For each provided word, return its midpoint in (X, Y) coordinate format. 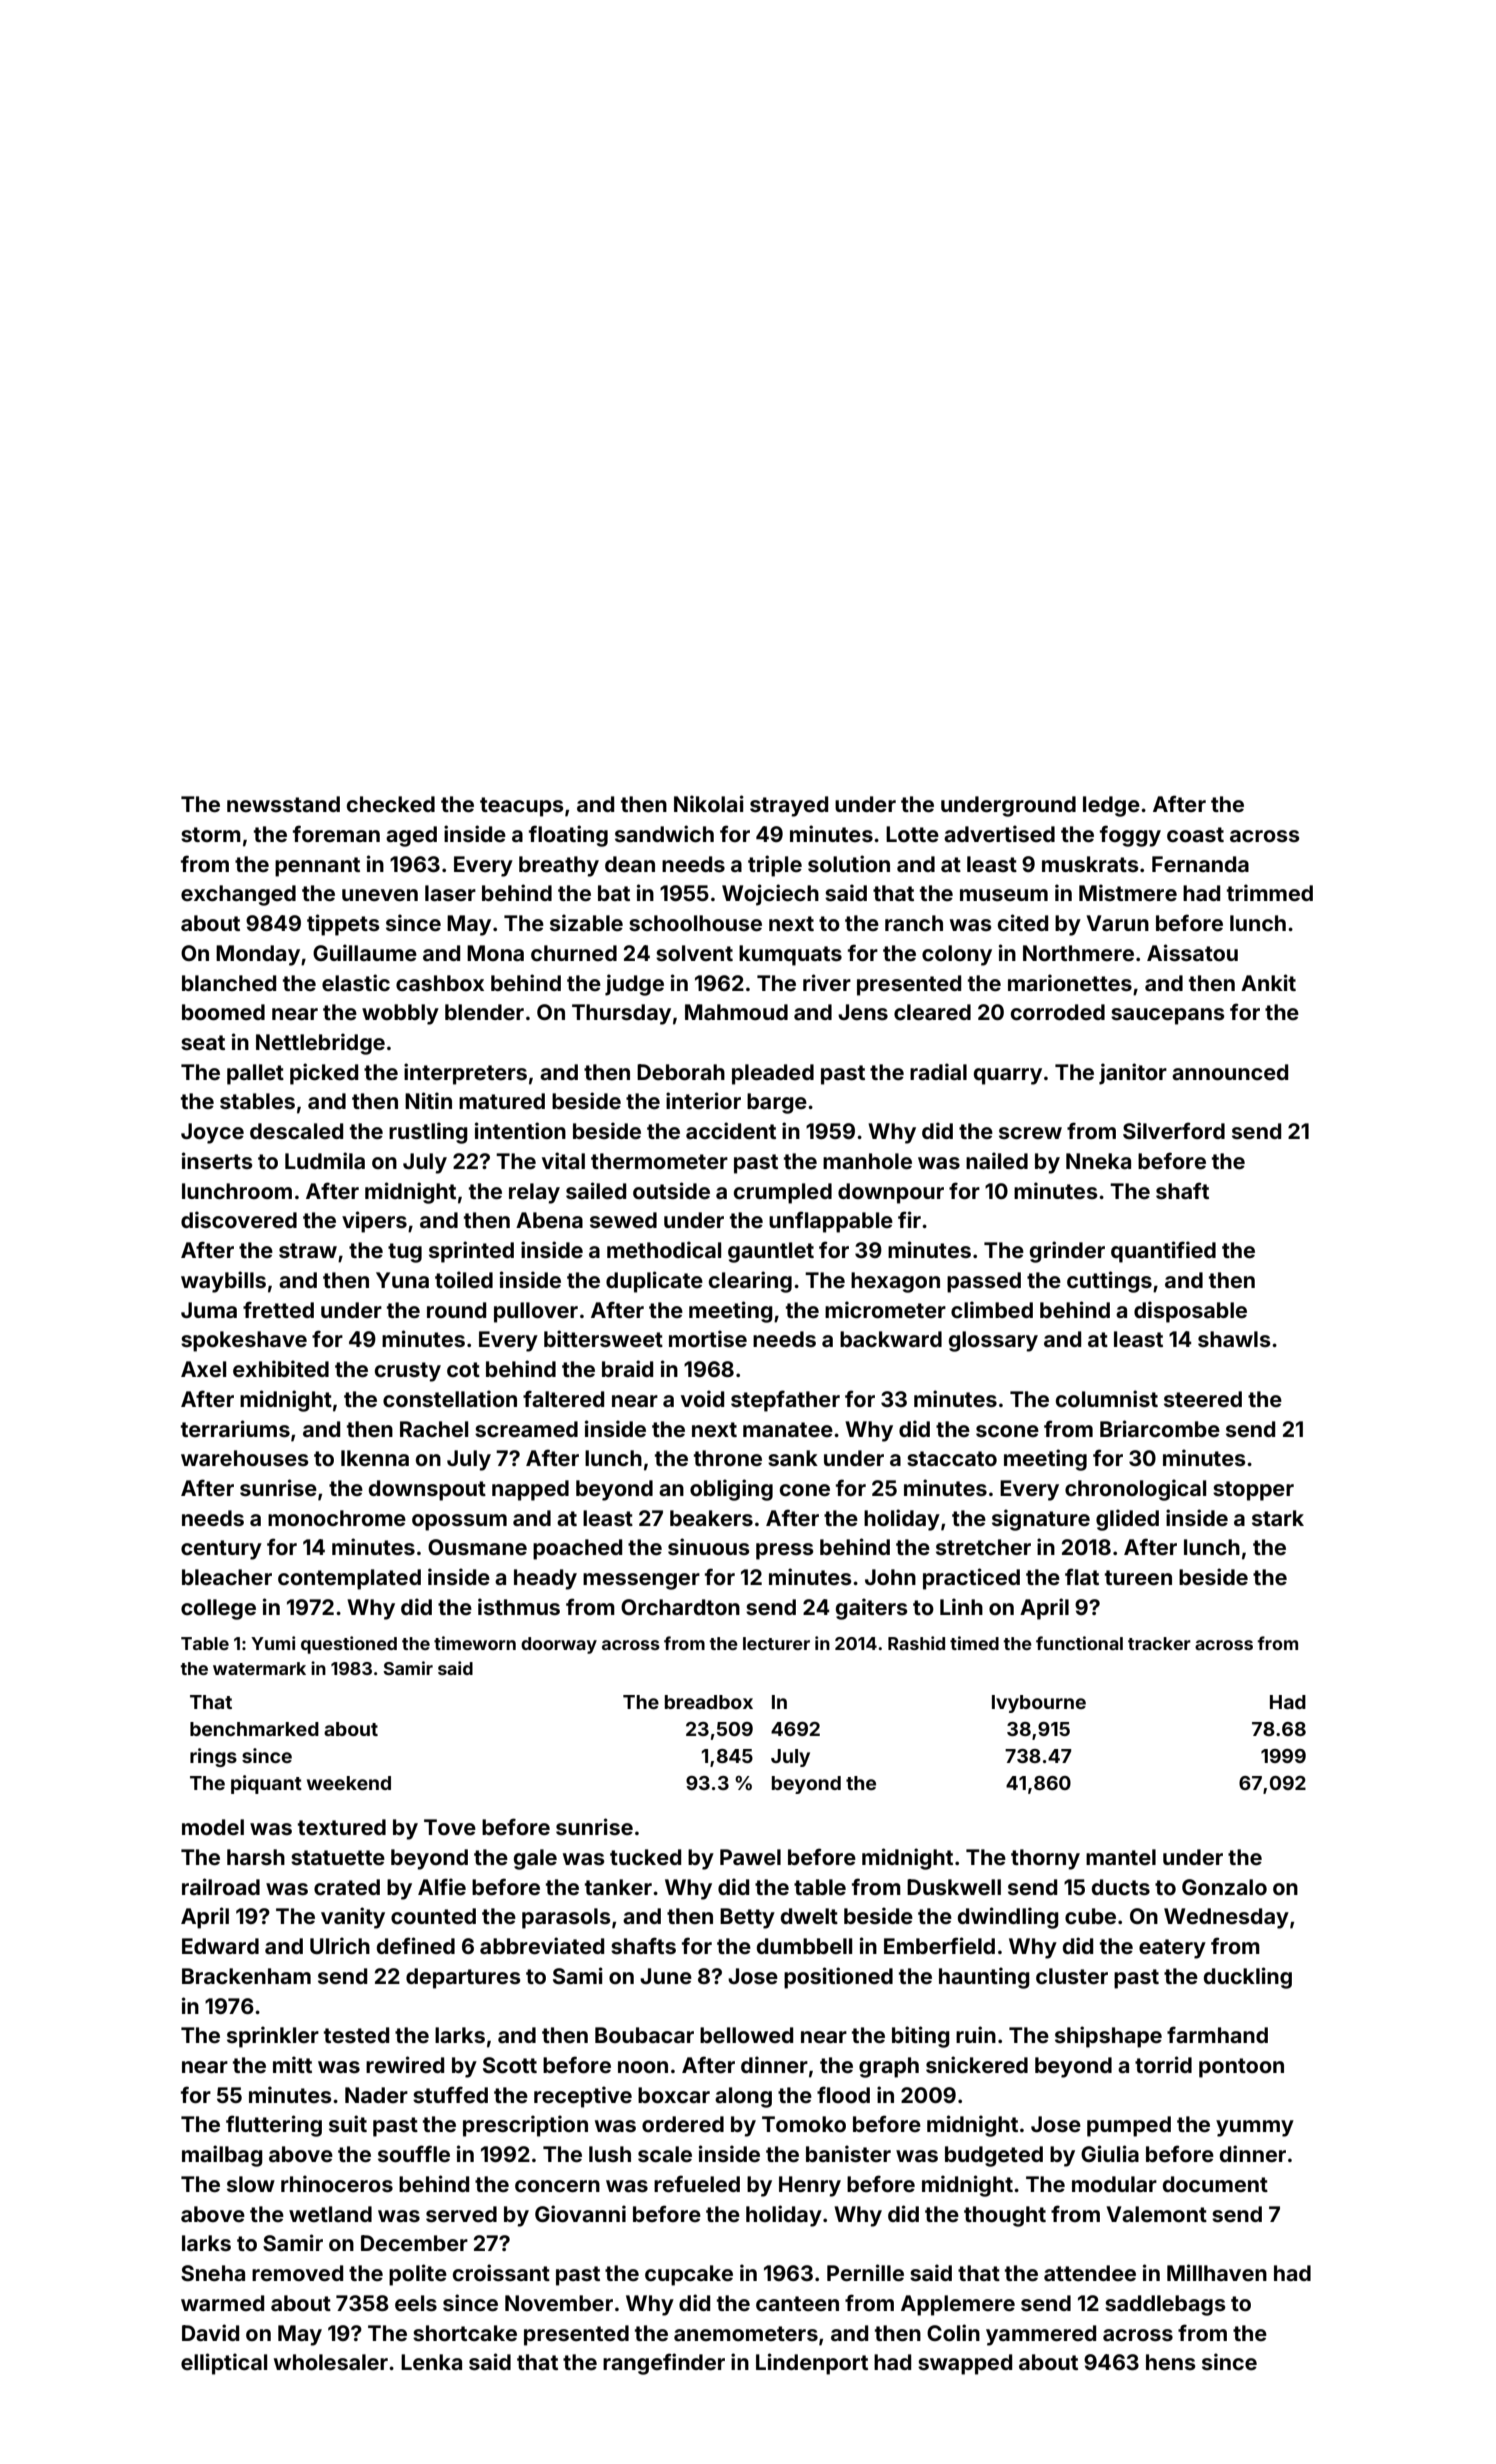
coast (1195, 834)
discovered (239, 1219)
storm (211, 834)
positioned (838, 1978)
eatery (1172, 1949)
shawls (1234, 1339)
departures (463, 1978)
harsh (256, 1857)
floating (568, 836)
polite (418, 2275)
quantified (1163, 1252)
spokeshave (244, 1341)
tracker (1159, 1643)
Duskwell (954, 1887)
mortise (708, 1338)
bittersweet (603, 1338)
